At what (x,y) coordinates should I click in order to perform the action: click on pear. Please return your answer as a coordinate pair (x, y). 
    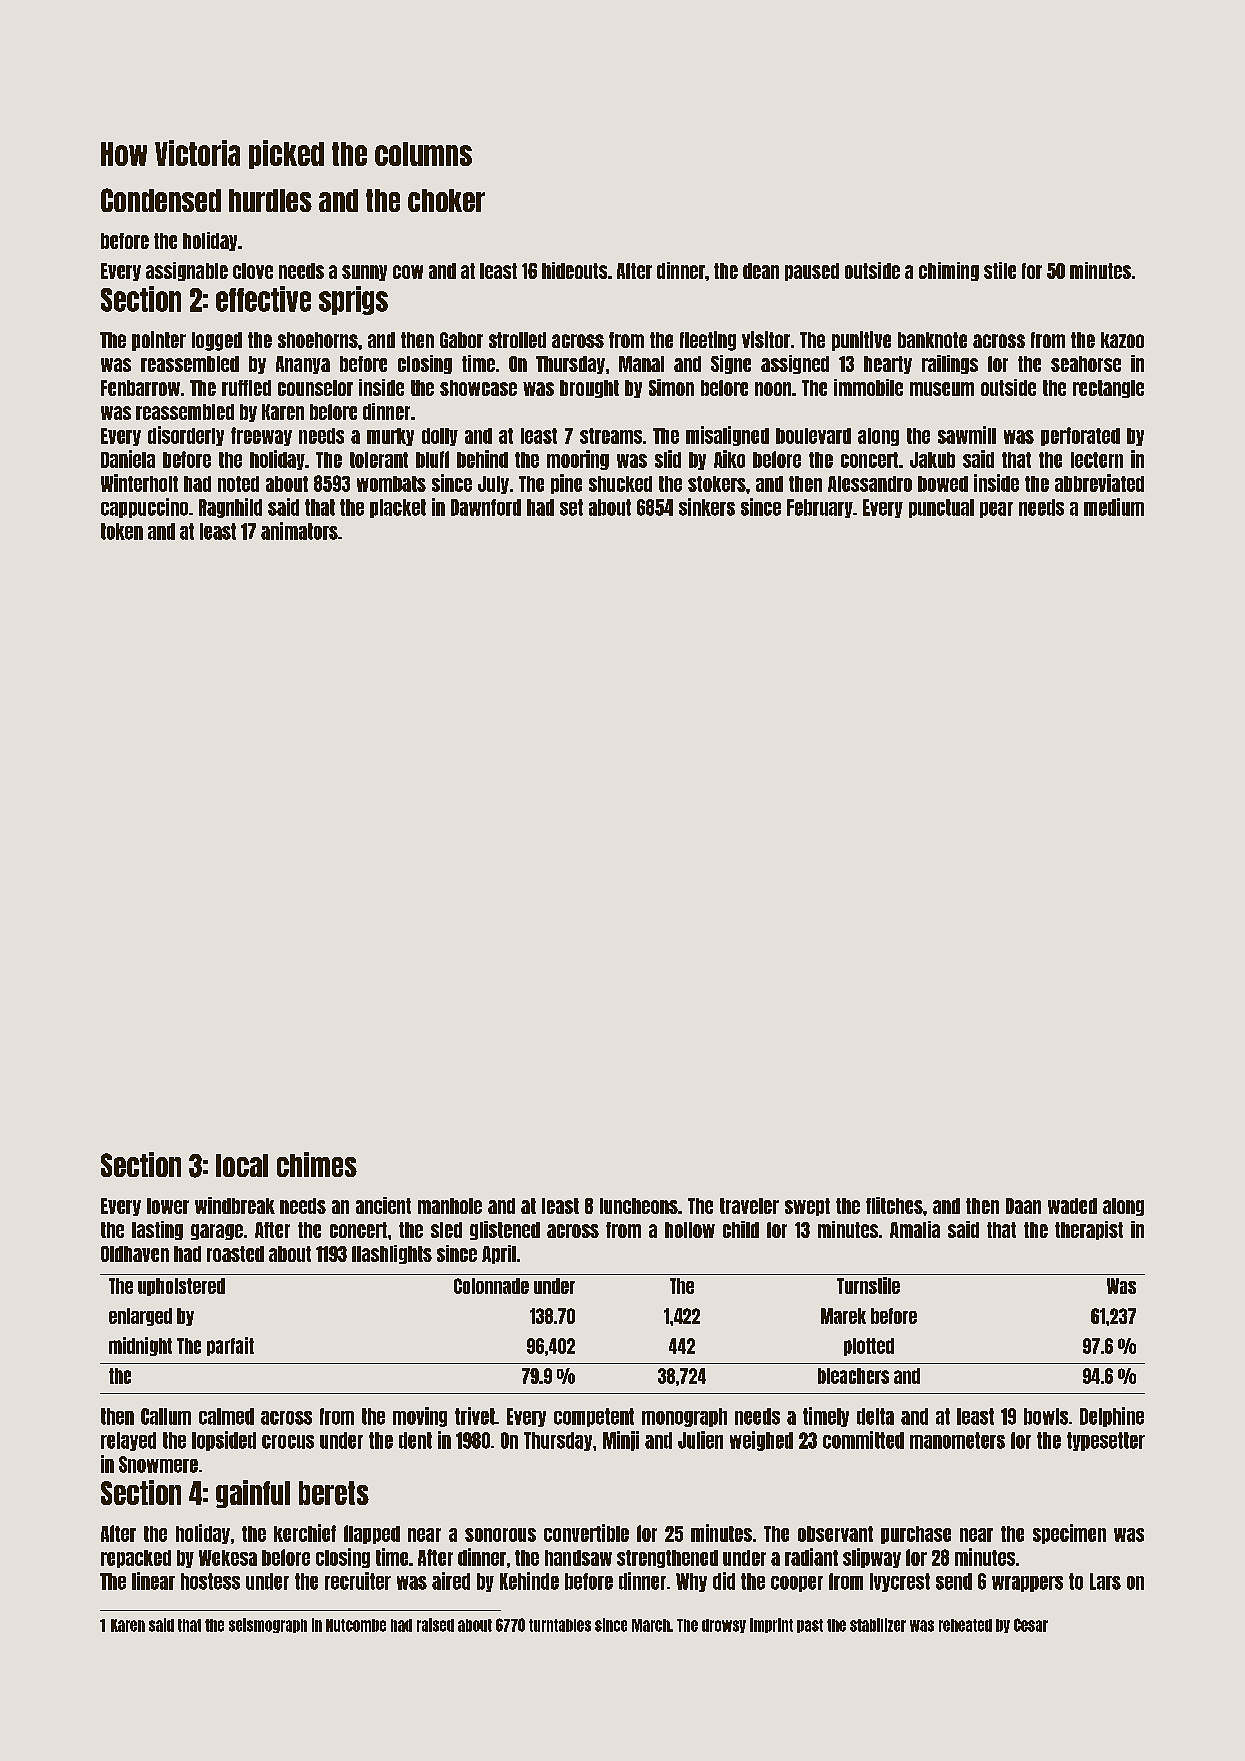
    Looking at the image, I should click on (996, 510).
